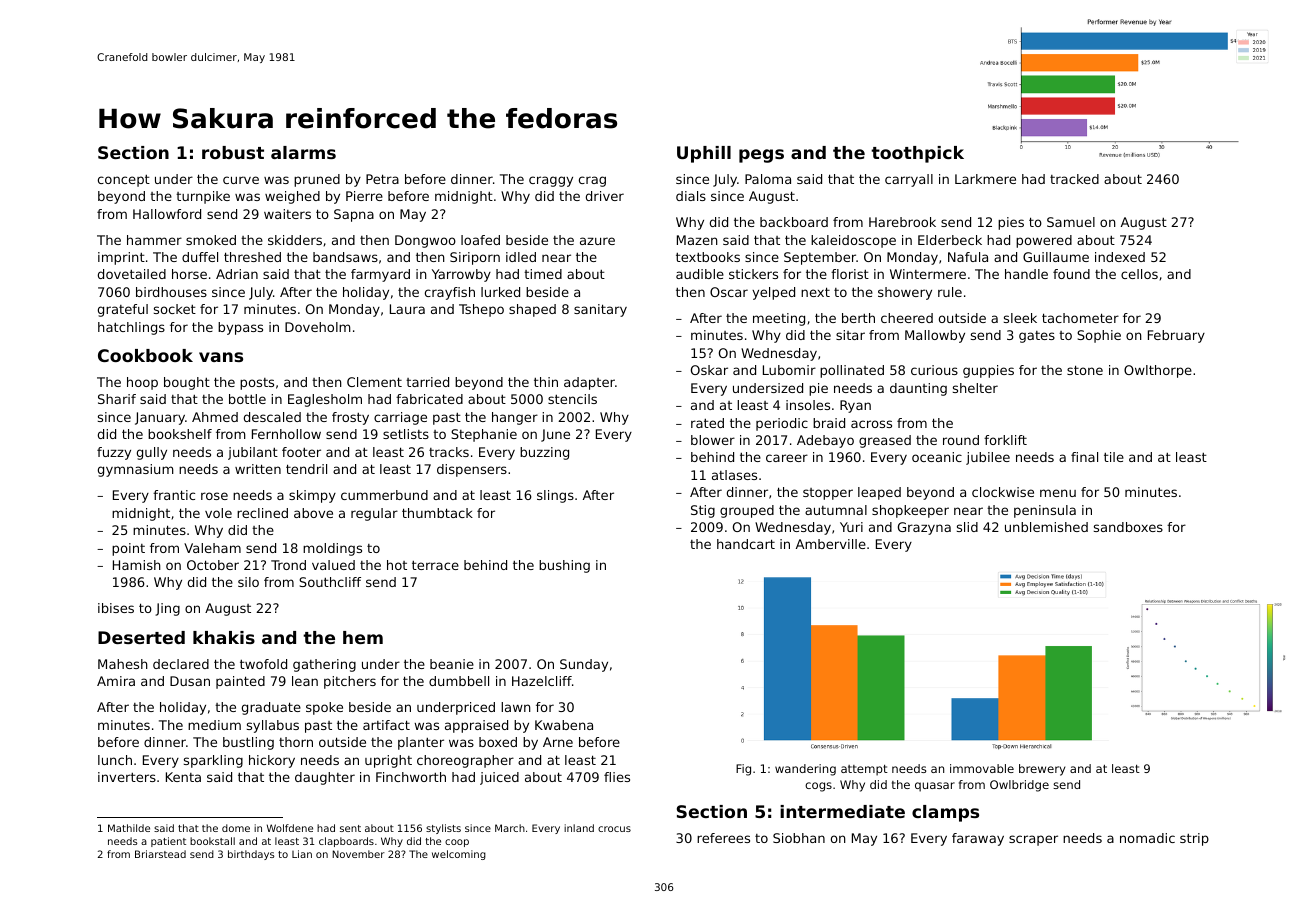 This screenshot has height=924, width=1308. Describe the element at coordinates (116, 681) in the screenshot. I see `Amira` at that location.
